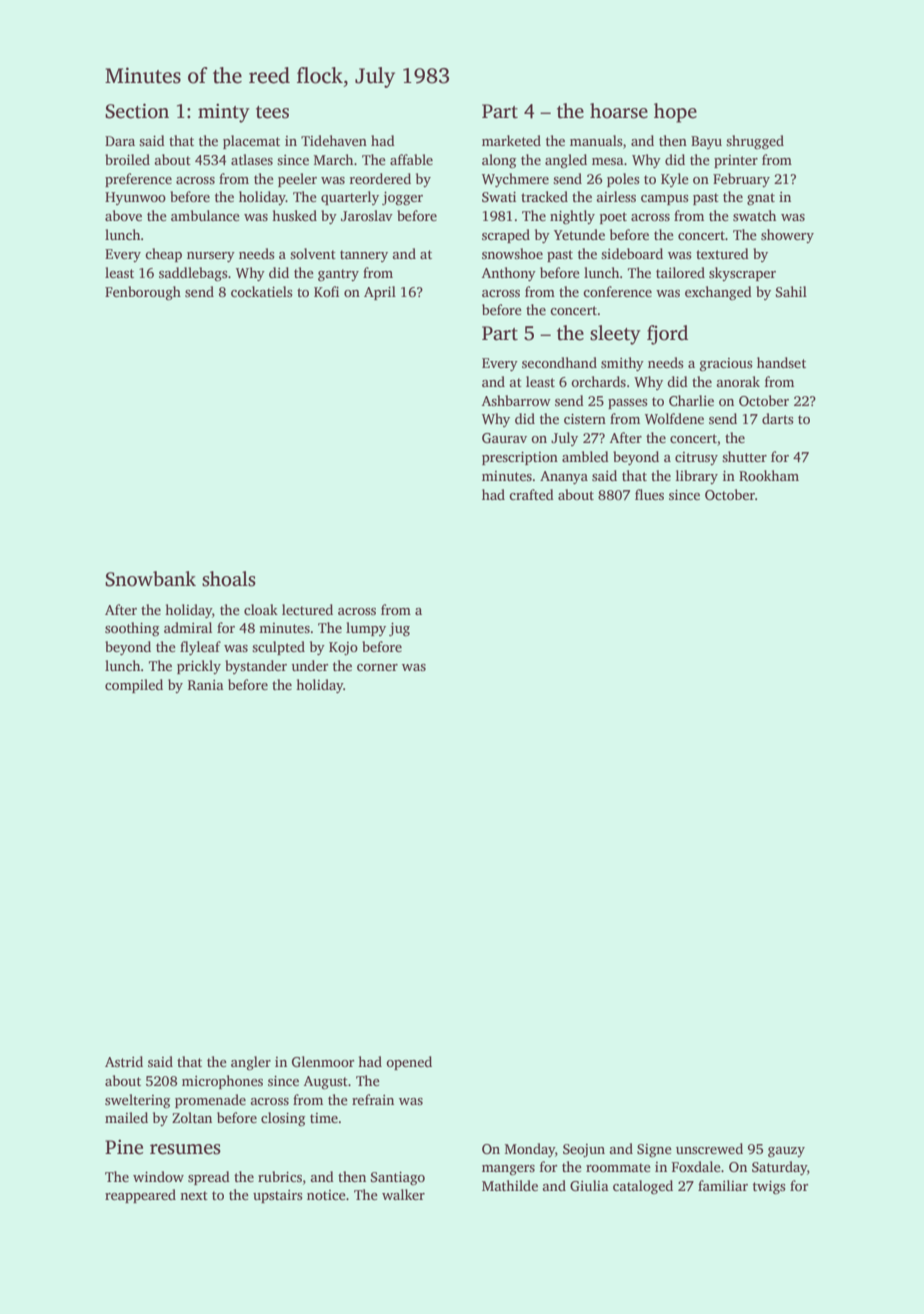 The height and width of the page is (1314, 924). Describe the element at coordinates (409, 1063) in the page. I see `opened` at that location.
